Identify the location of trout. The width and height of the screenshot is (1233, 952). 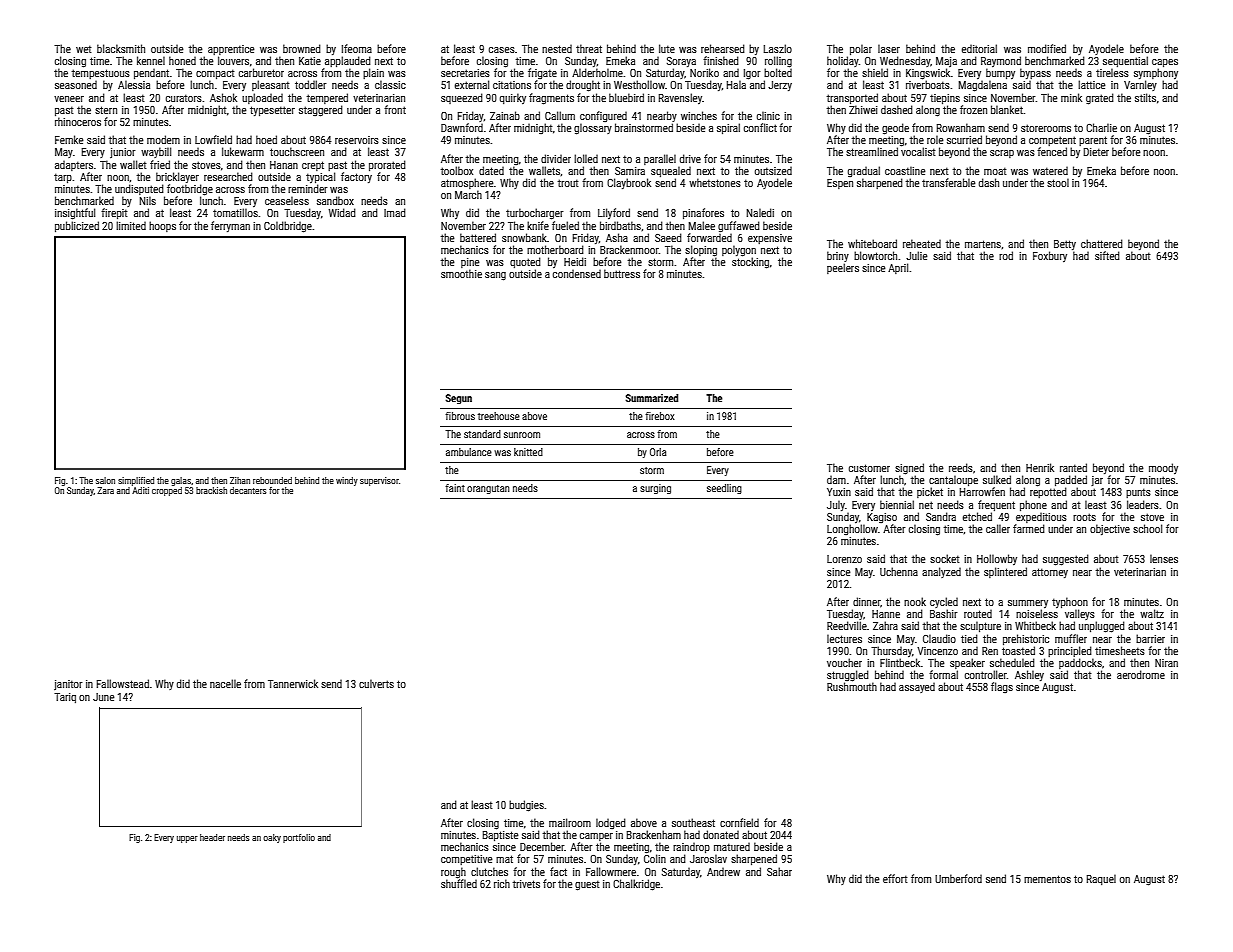
(568, 183).
